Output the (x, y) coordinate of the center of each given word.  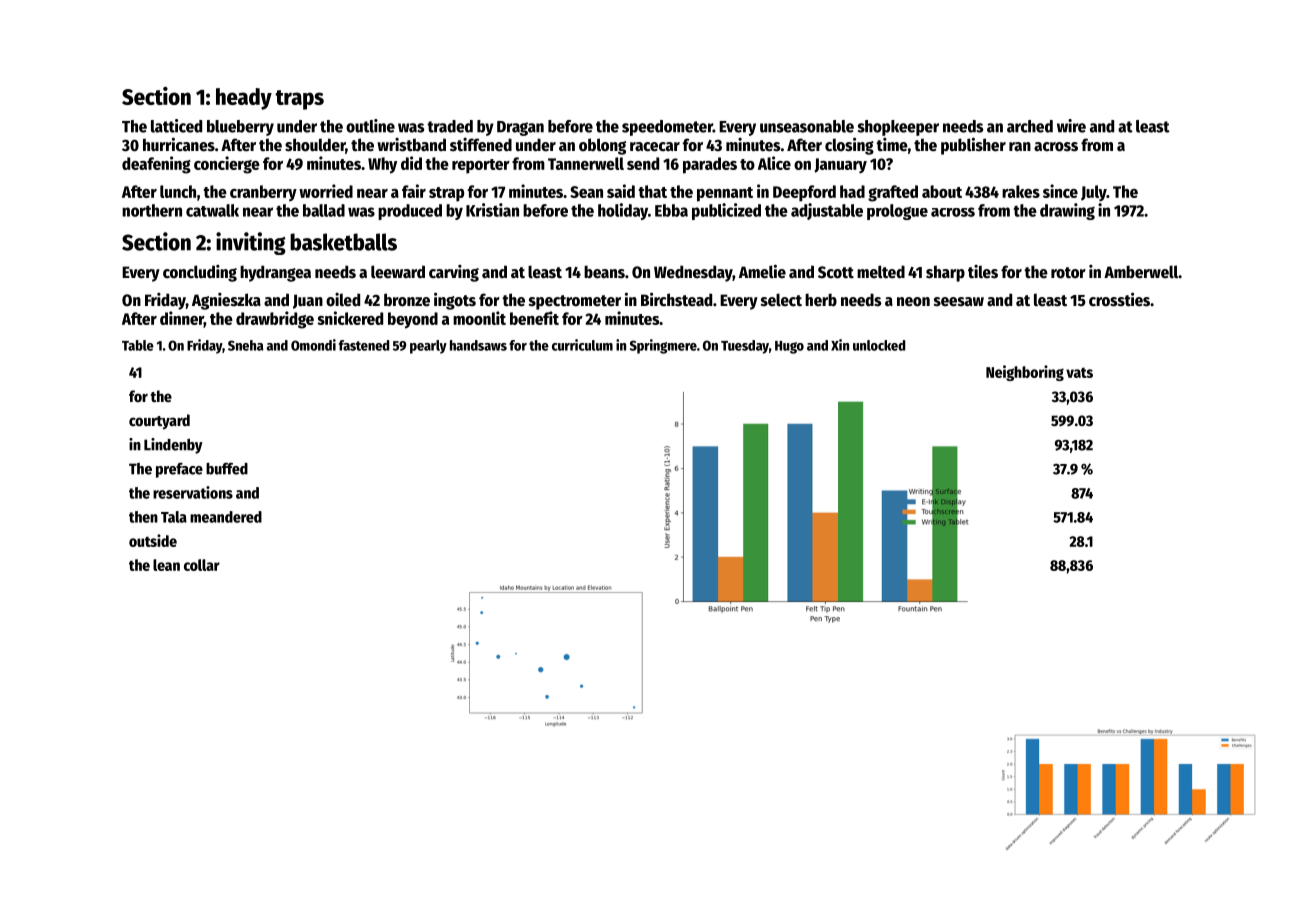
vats (1079, 372)
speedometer (667, 128)
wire (1071, 126)
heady (244, 99)
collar (202, 565)
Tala (174, 517)
